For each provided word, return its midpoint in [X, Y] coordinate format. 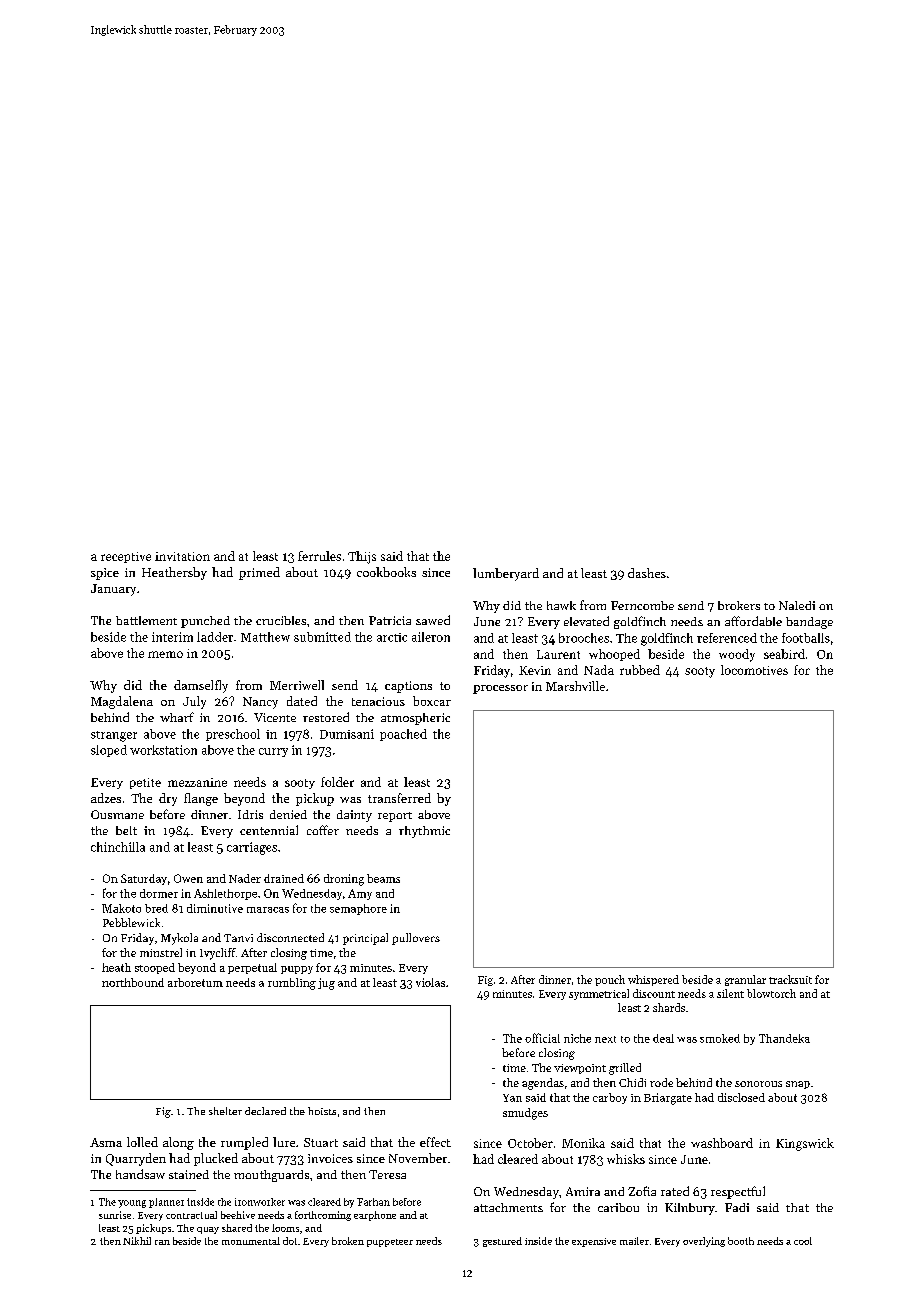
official [542, 1038]
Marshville [575, 686]
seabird [784, 654]
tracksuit [790, 979]
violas [430, 982]
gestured [502, 1242]
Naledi [797, 605]
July [194, 702]
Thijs [362, 557]
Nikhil [137, 1241]
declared [265, 1111]
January [113, 590]
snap [798, 1085]
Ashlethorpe [225, 894]
